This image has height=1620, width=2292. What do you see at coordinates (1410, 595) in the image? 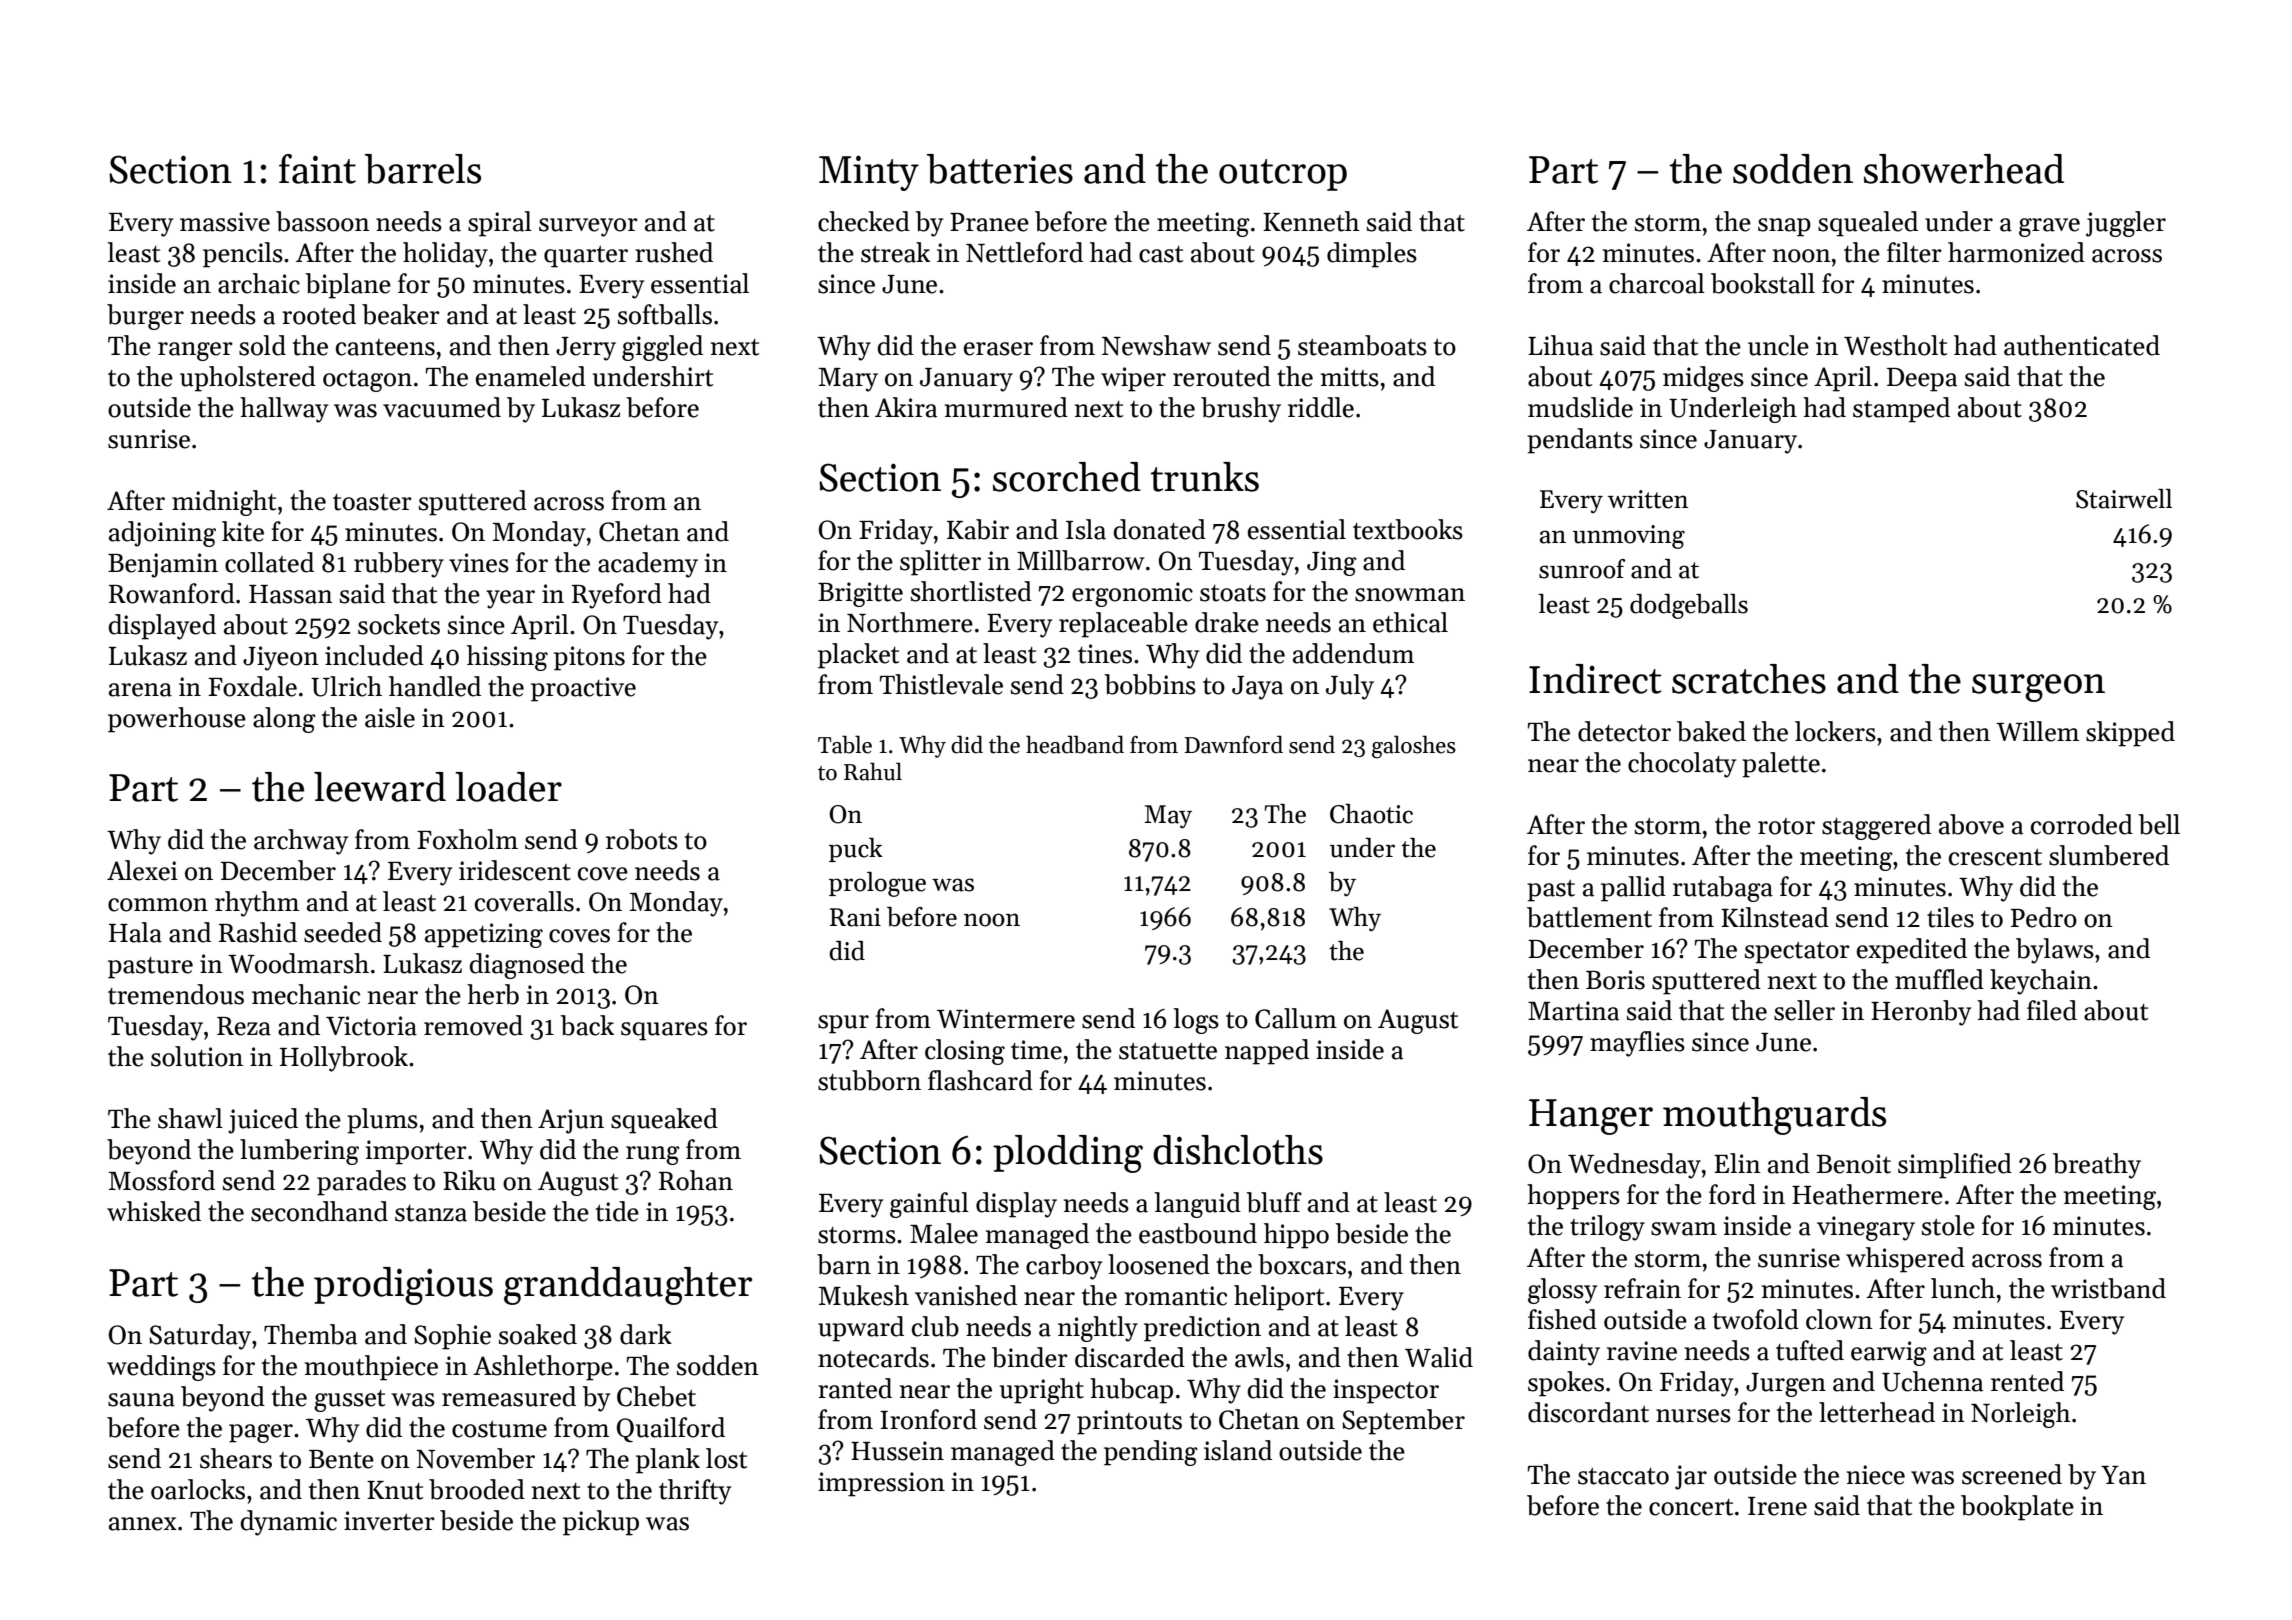
I see `snowman` at bounding box center [1410, 595].
